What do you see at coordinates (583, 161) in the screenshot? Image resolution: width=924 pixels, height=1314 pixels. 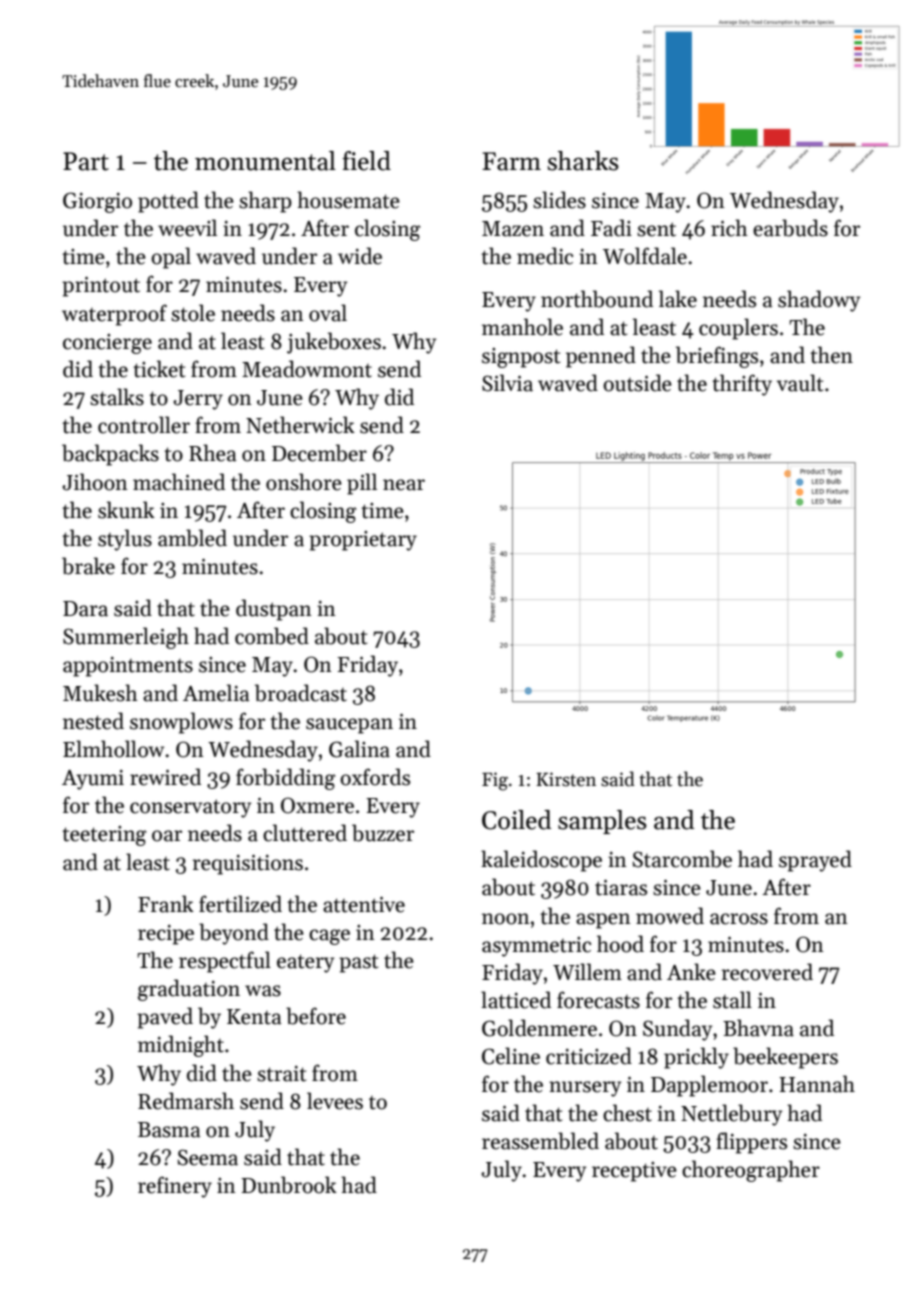 I see `sharks` at bounding box center [583, 161].
